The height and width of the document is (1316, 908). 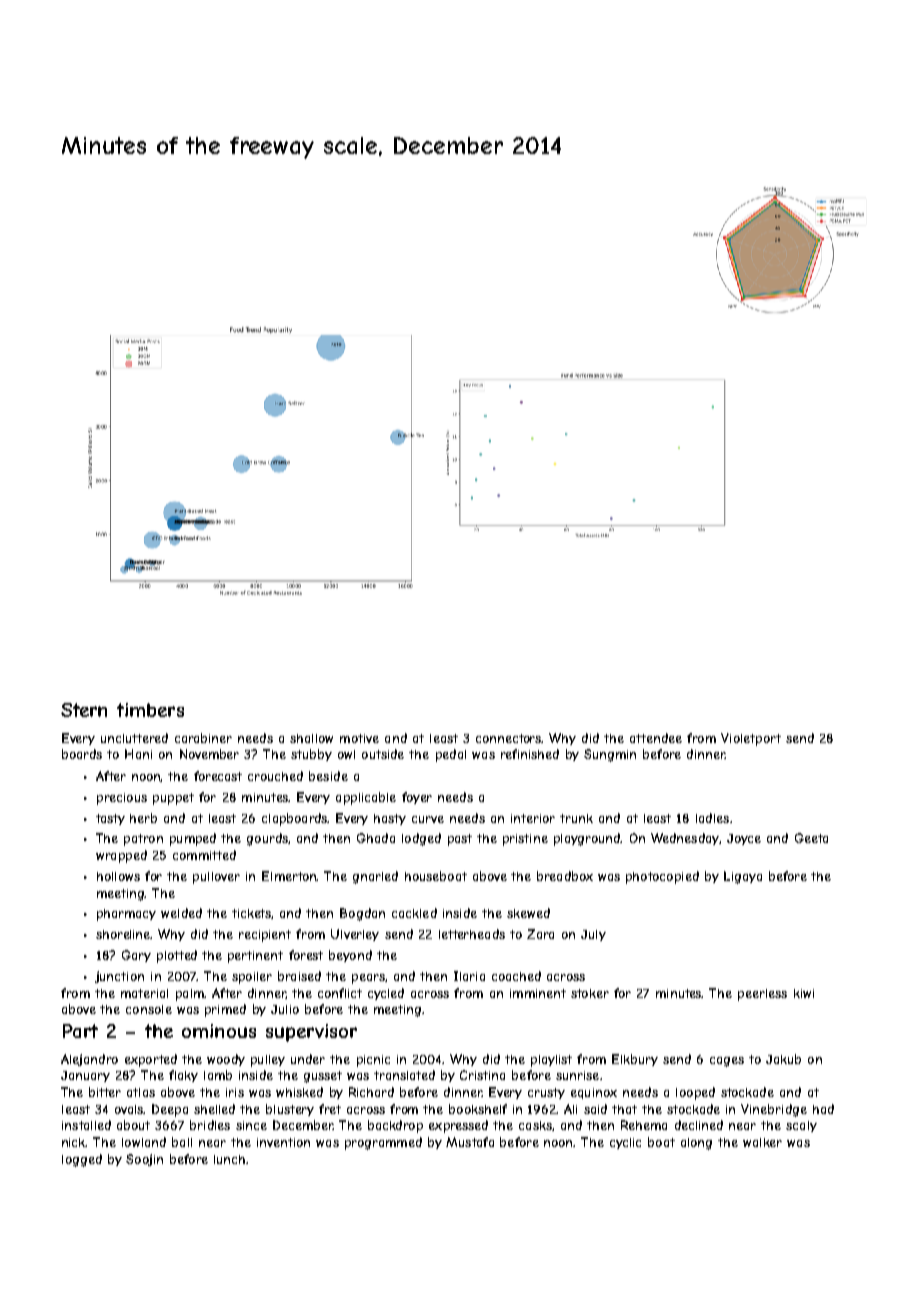 I want to click on committed, so click(x=204, y=855).
